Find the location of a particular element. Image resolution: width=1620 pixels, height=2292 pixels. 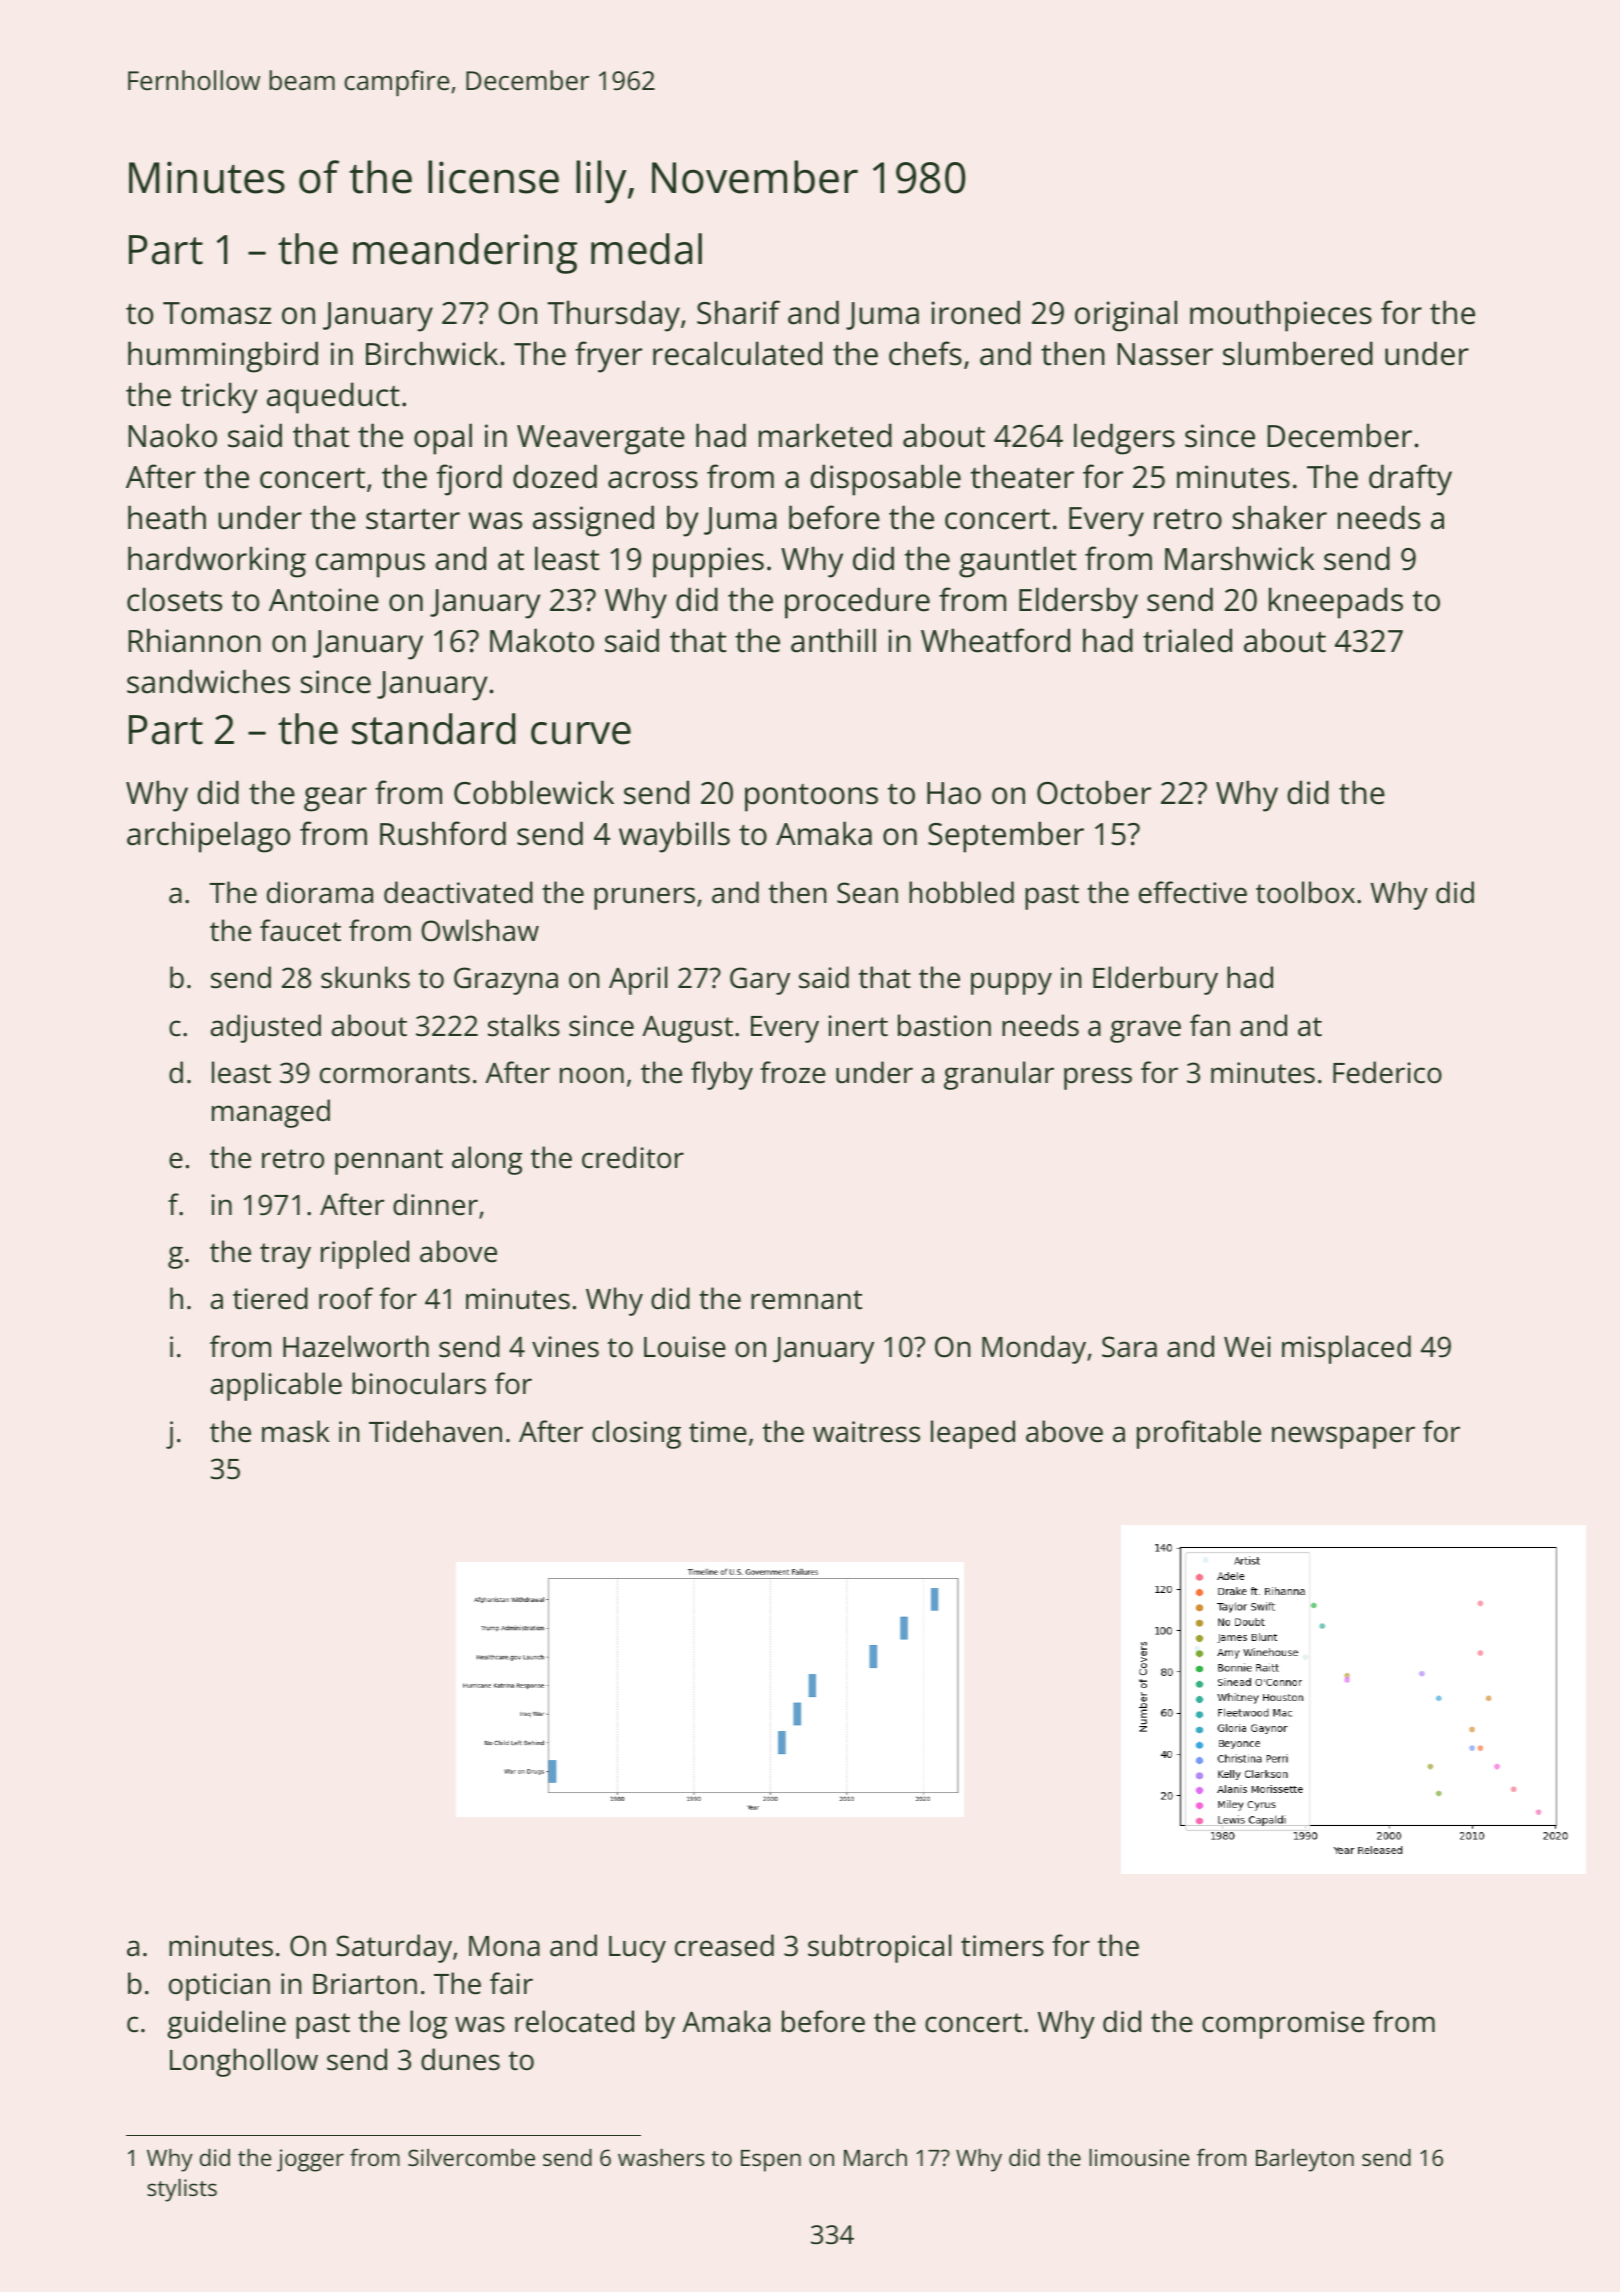

closets is located at coordinates (174, 599).
